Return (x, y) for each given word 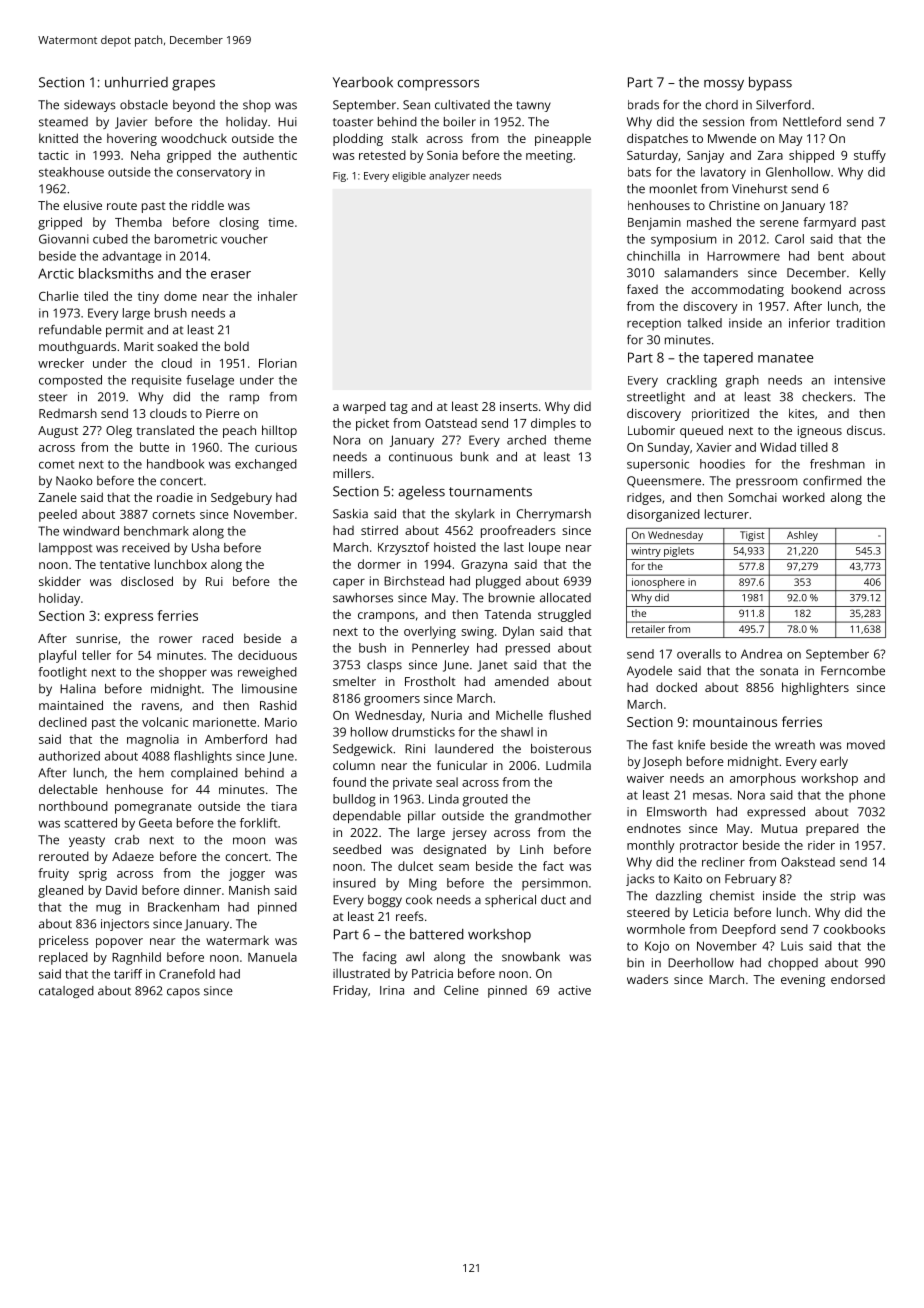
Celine (461, 990)
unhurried (136, 82)
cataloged (66, 992)
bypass (770, 84)
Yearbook (363, 82)
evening (803, 981)
